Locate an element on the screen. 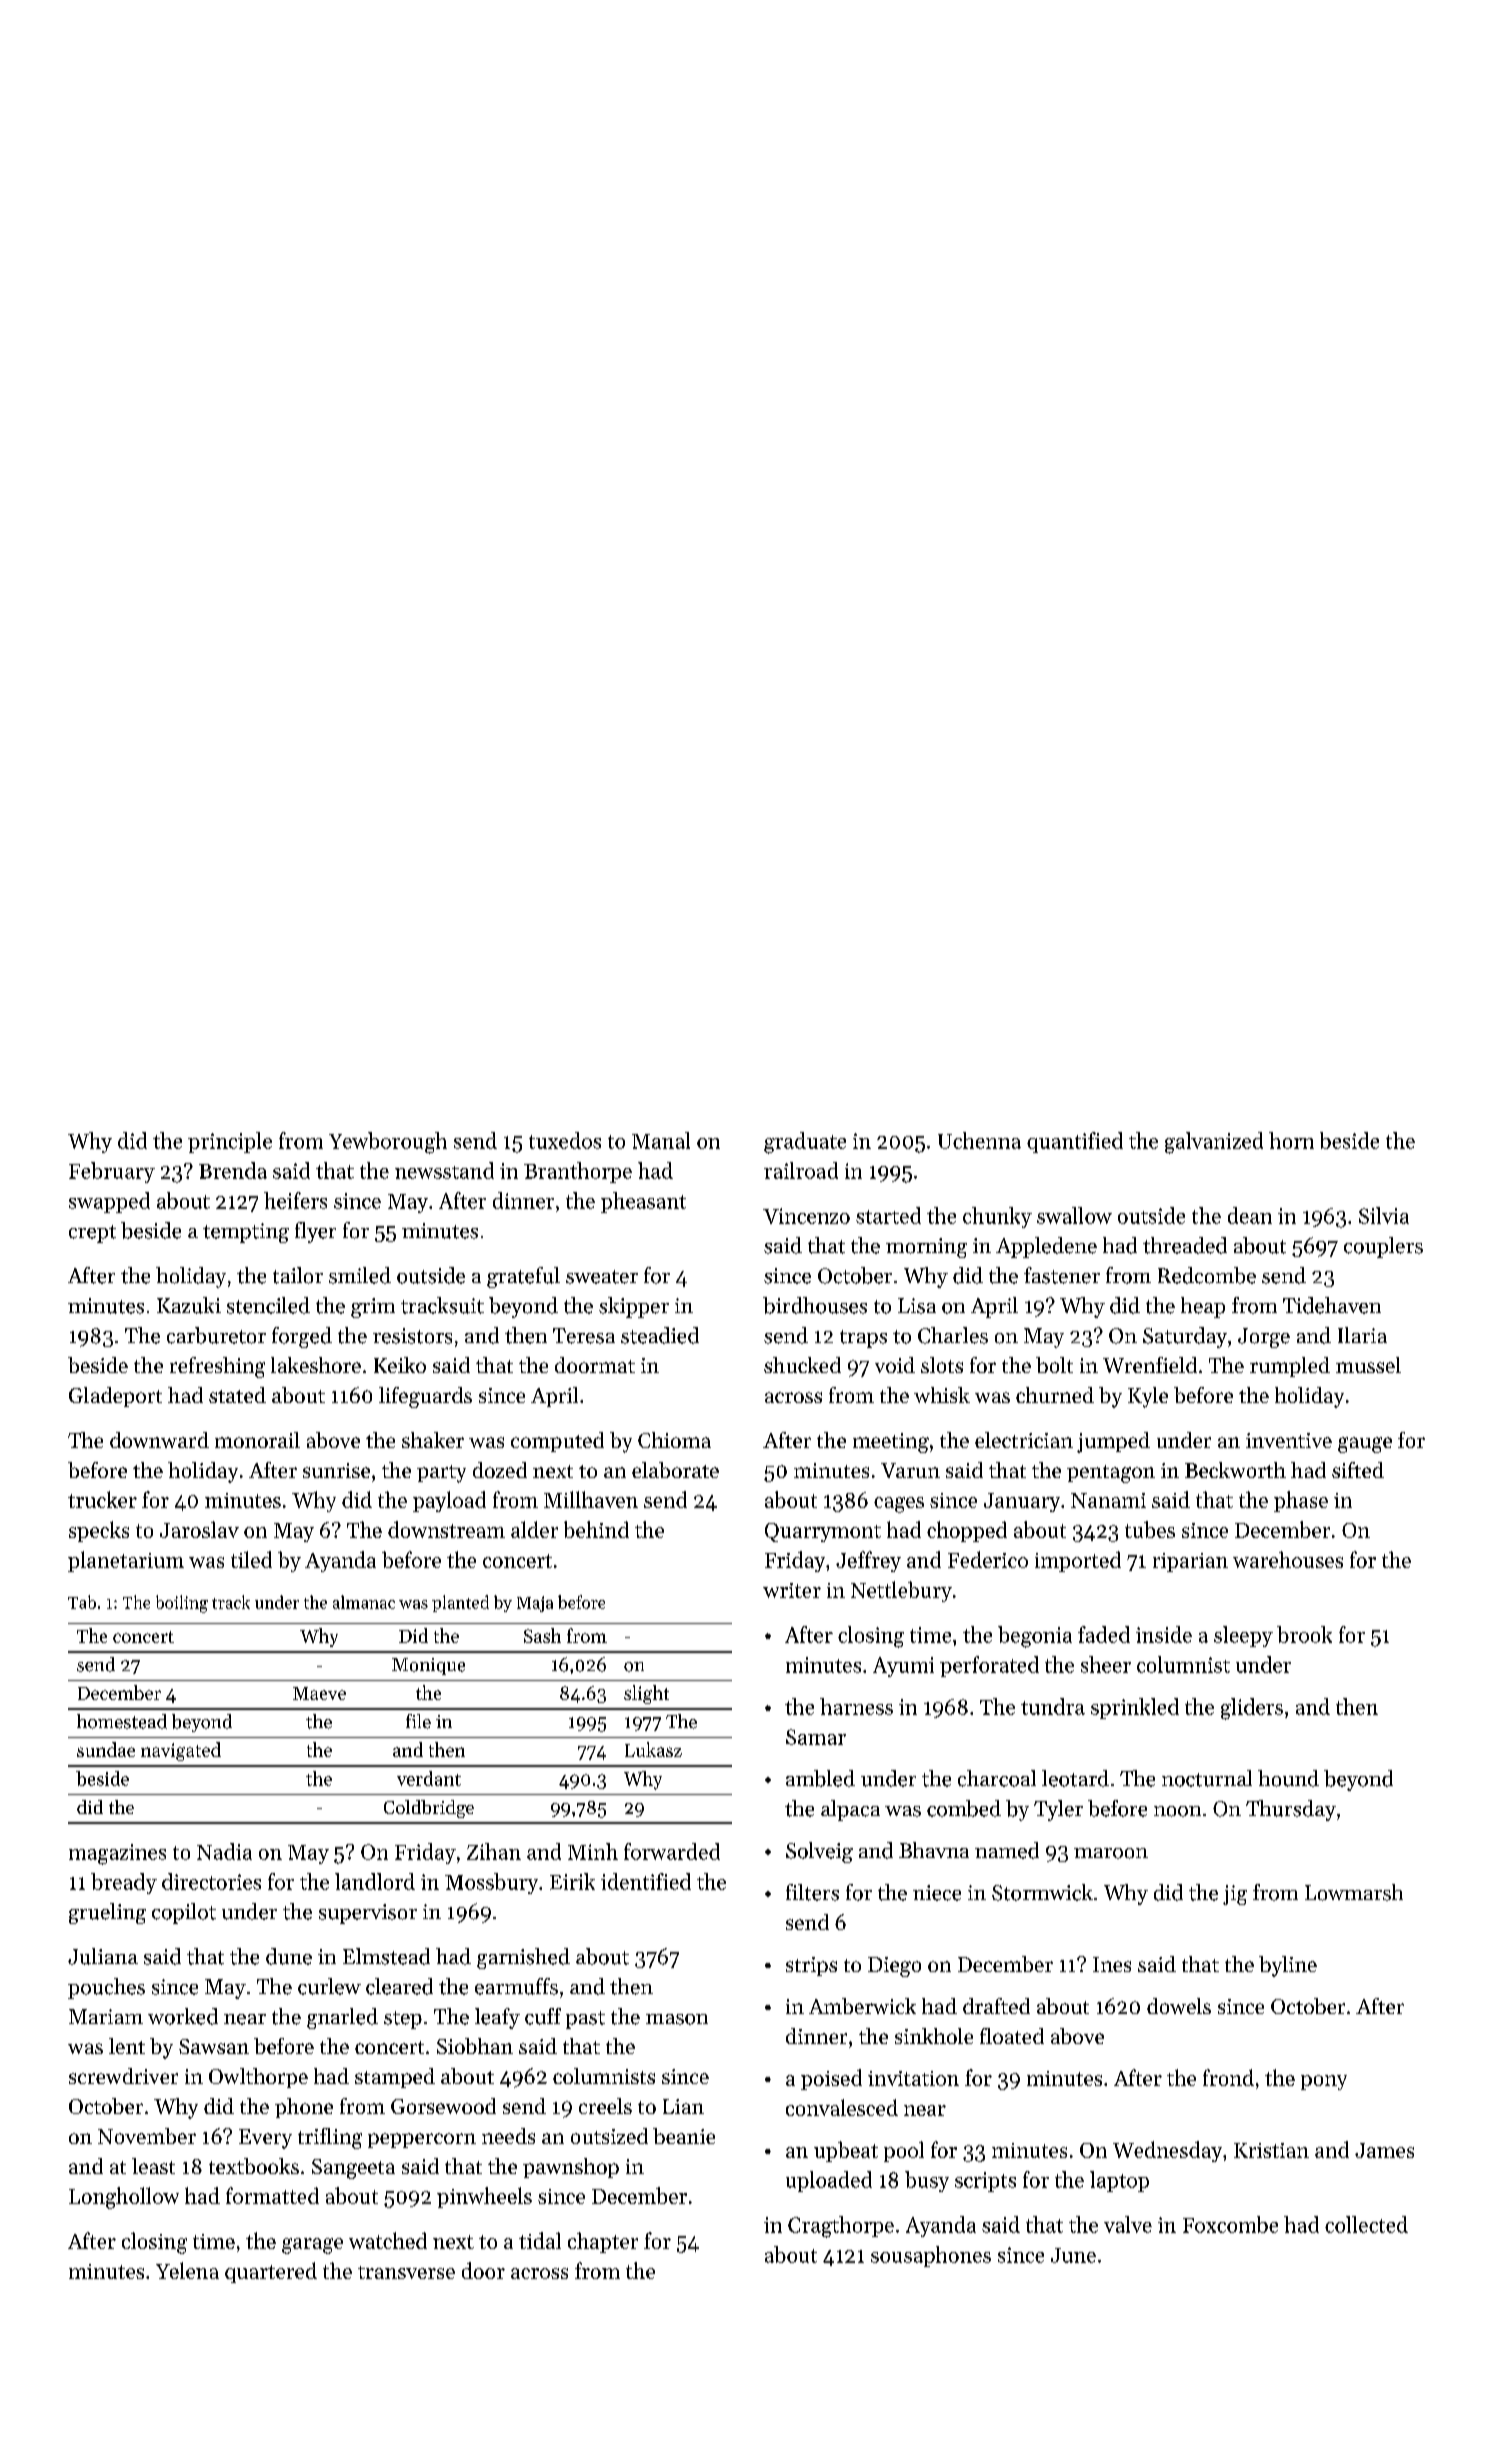 The height and width of the screenshot is (2464, 1496). transverse is located at coordinates (406, 2272).
